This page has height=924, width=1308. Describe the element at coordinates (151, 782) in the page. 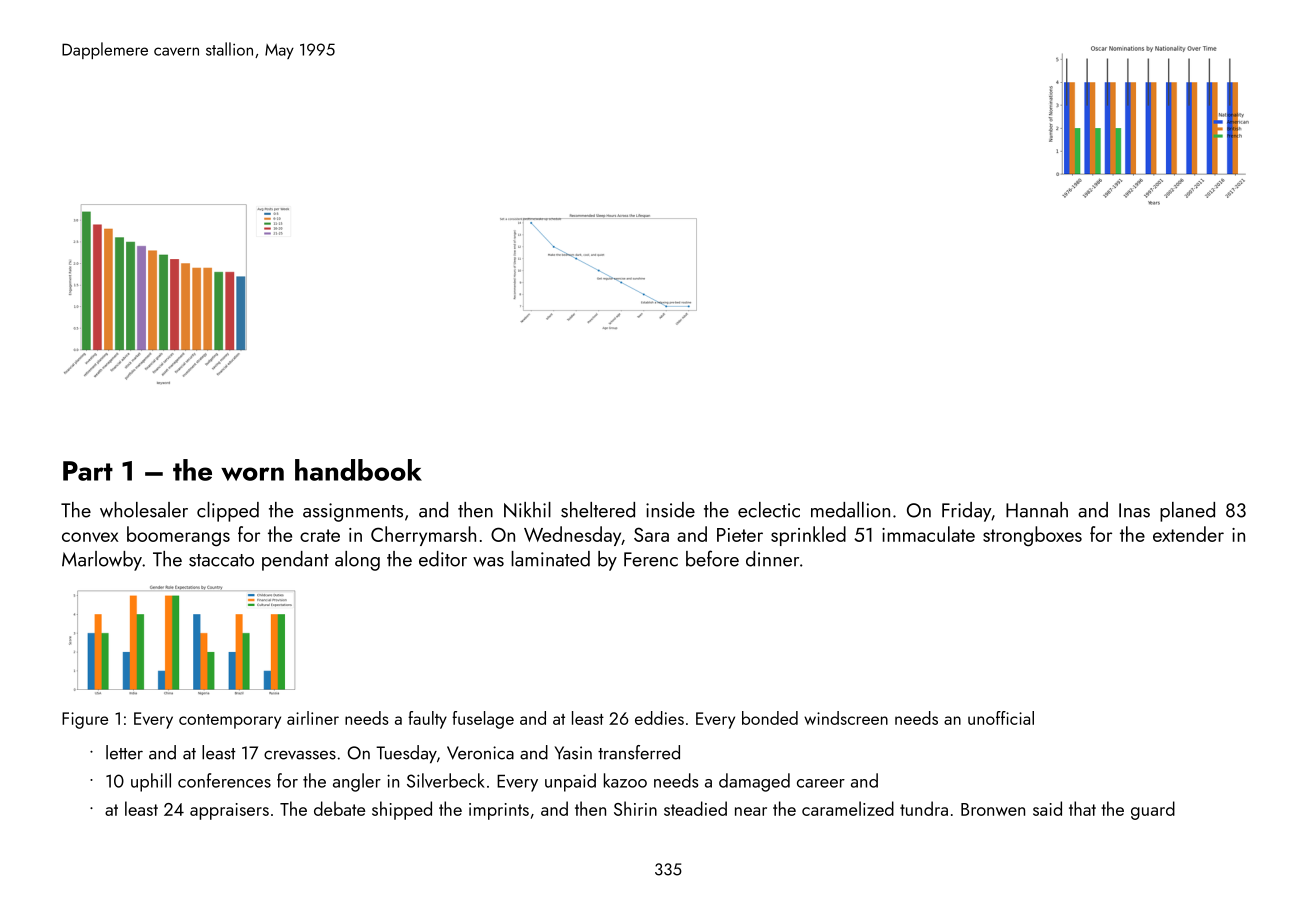

I see `uphill` at that location.
